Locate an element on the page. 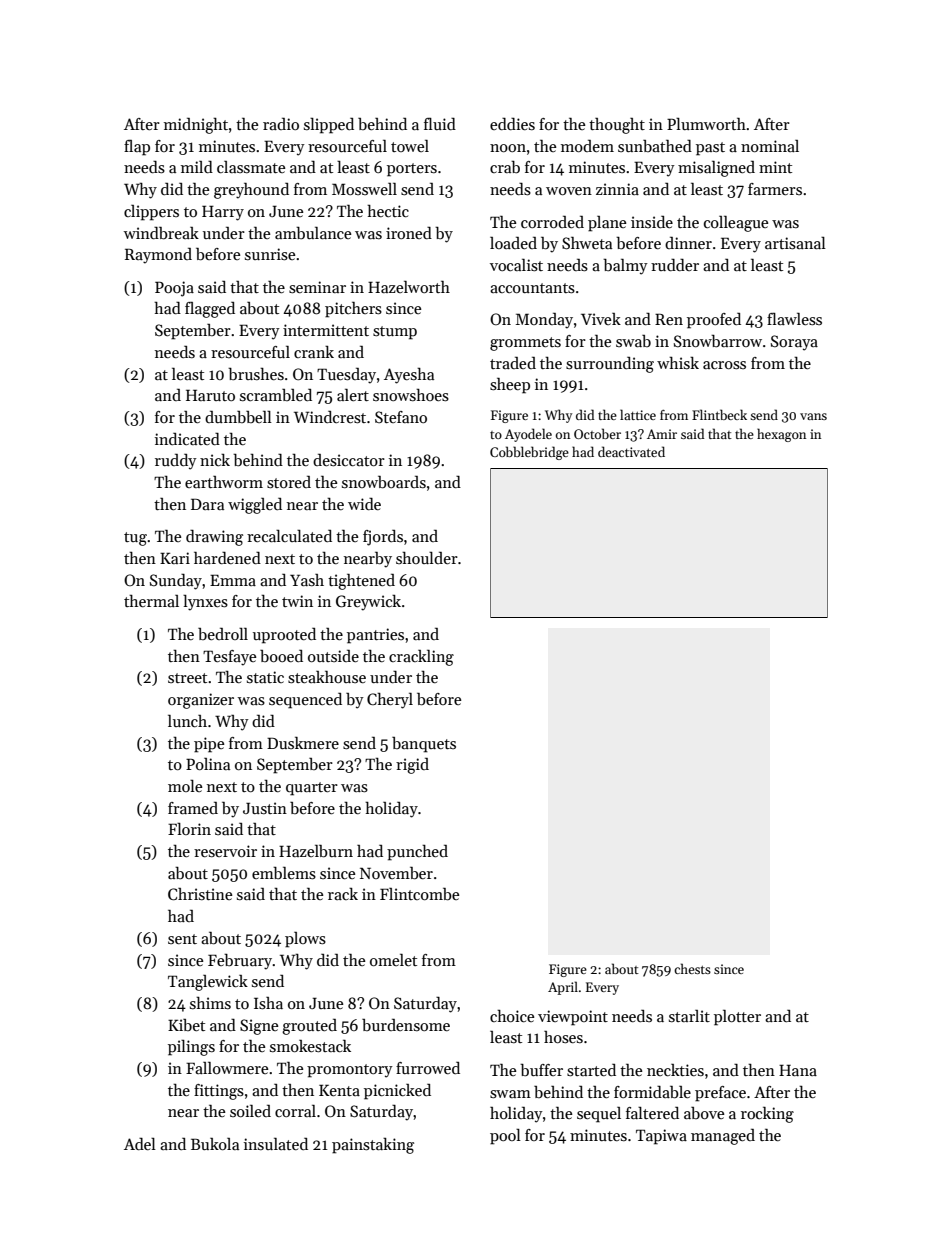  pool is located at coordinates (505, 1137).
